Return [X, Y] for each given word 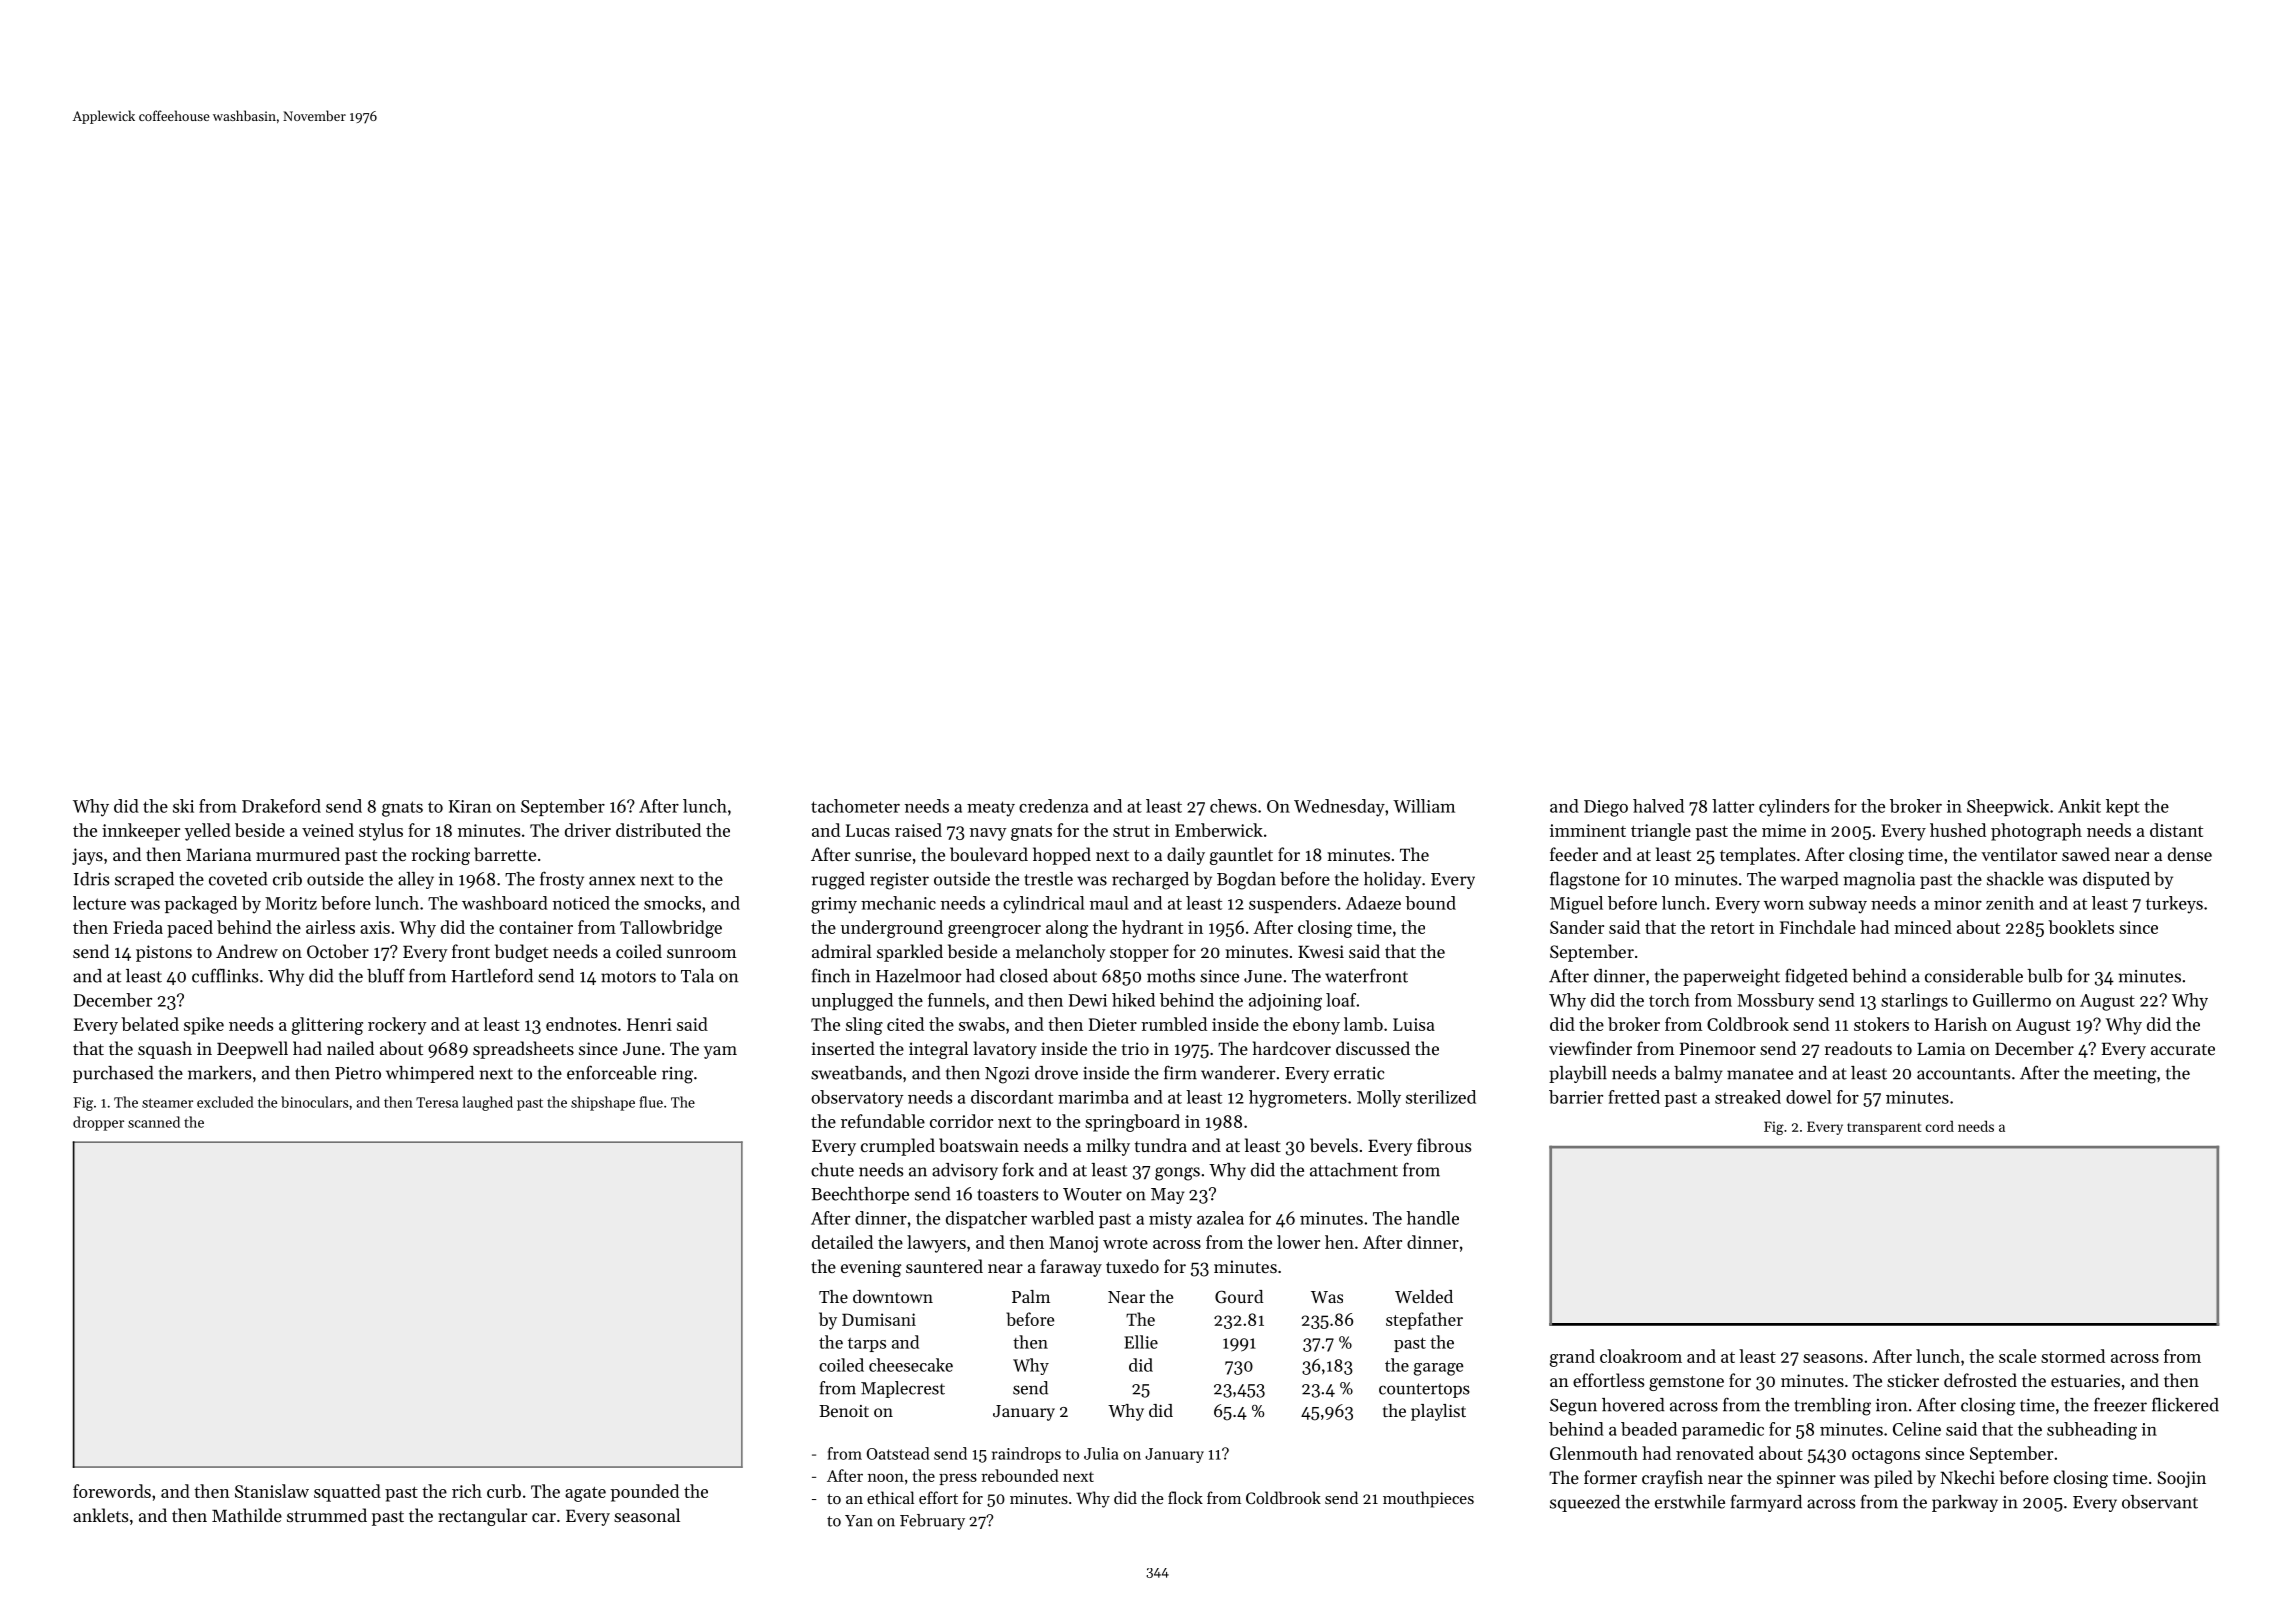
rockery [397, 1026]
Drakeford [281, 806]
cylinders [1794, 808]
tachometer [855, 806]
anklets [100, 1515]
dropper [98, 1123]
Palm [1031, 1296]
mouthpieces [1428, 1499]
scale [2017, 1356]
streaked [1748, 1097]
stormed [2073, 1356]
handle [1433, 1218]
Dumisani [879, 1319]
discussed [1373, 1048]
